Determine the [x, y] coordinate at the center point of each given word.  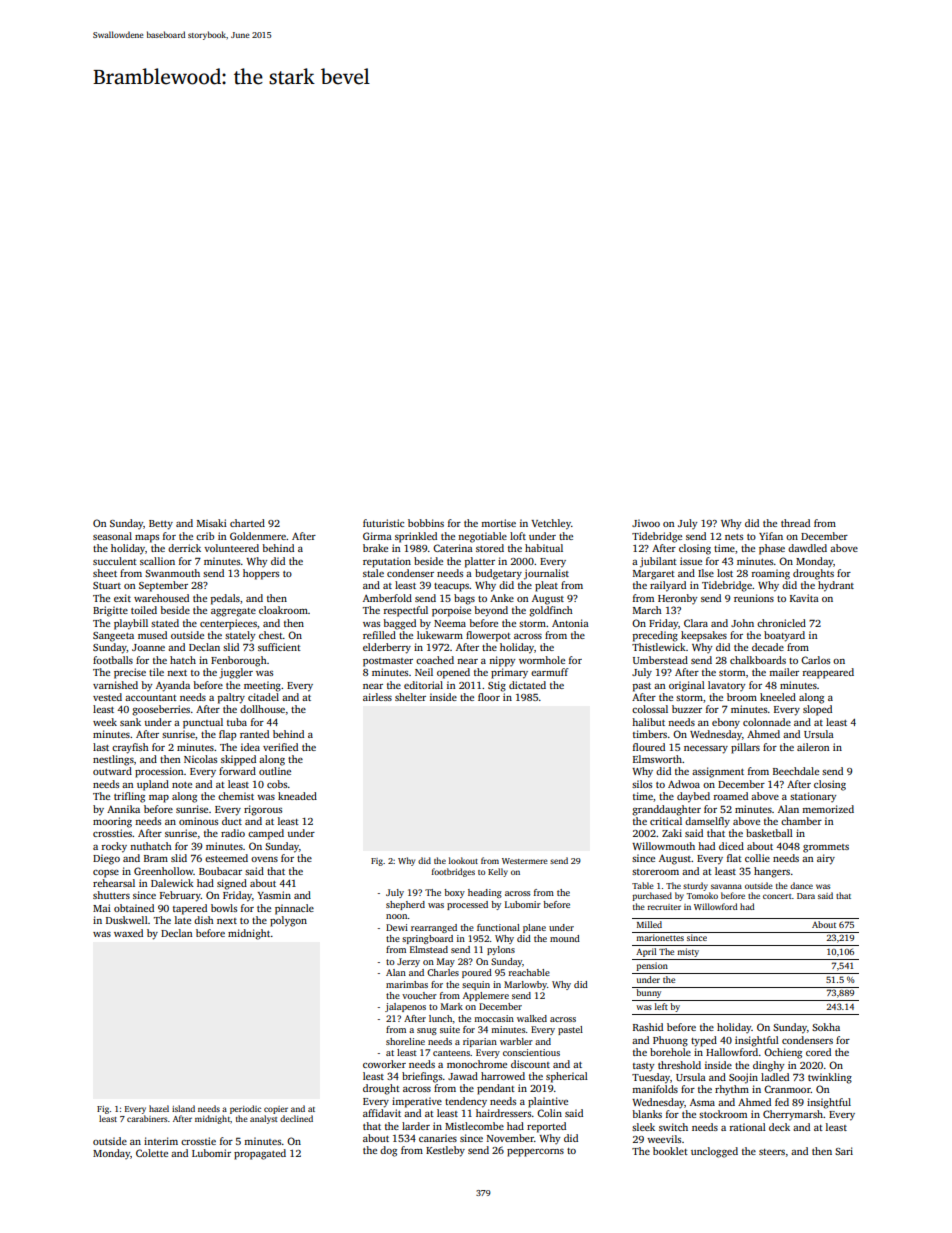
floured [649, 747]
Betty [161, 525]
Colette [152, 1153]
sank [130, 722]
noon [397, 916]
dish [204, 920]
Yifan [771, 536]
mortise [498, 523]
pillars [745, 748]
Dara [806, 896]
